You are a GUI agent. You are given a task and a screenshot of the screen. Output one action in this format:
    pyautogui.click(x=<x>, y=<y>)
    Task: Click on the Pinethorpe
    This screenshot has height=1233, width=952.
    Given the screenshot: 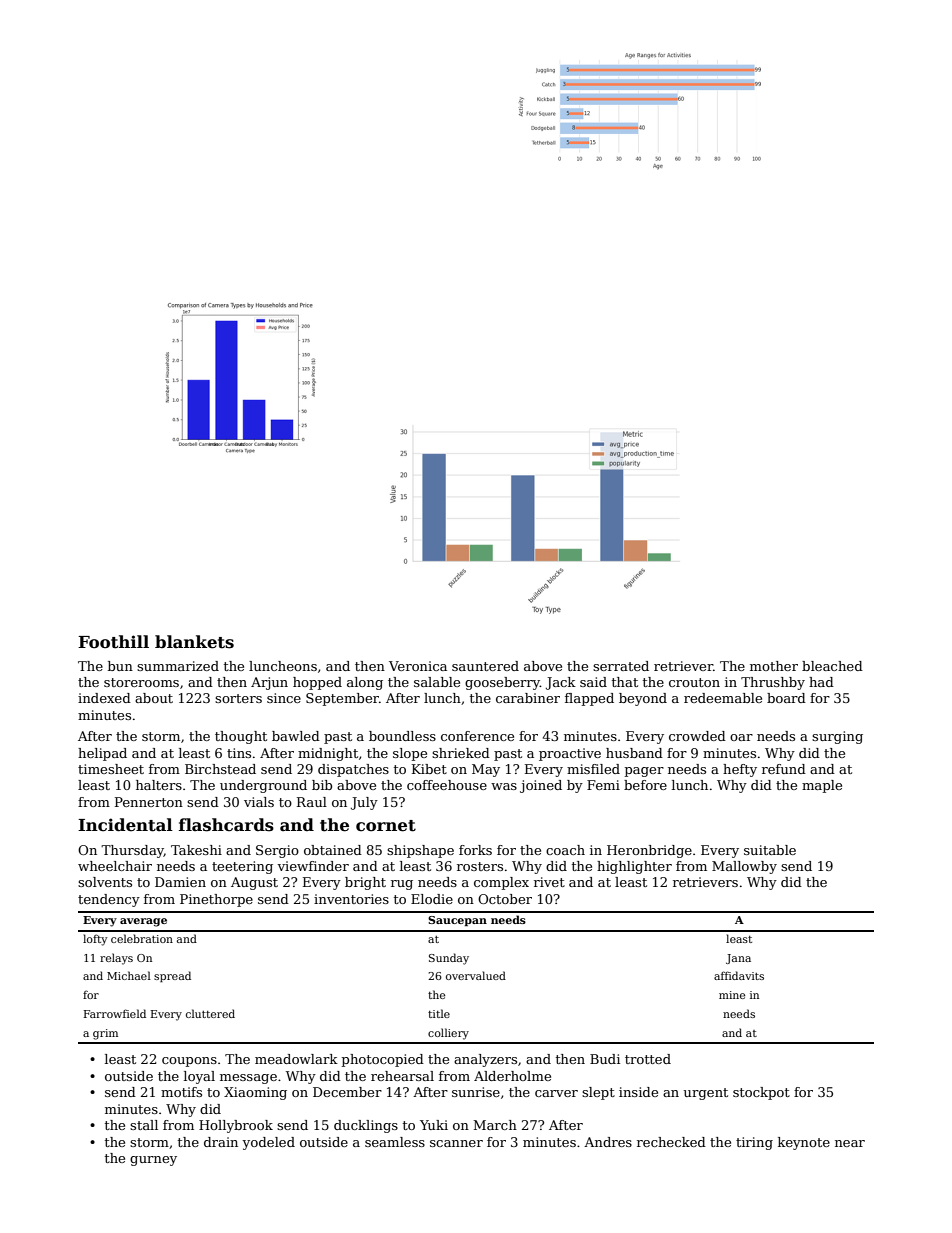 What is the action you would take?
    pyautogui.click(x=216, y=900)
